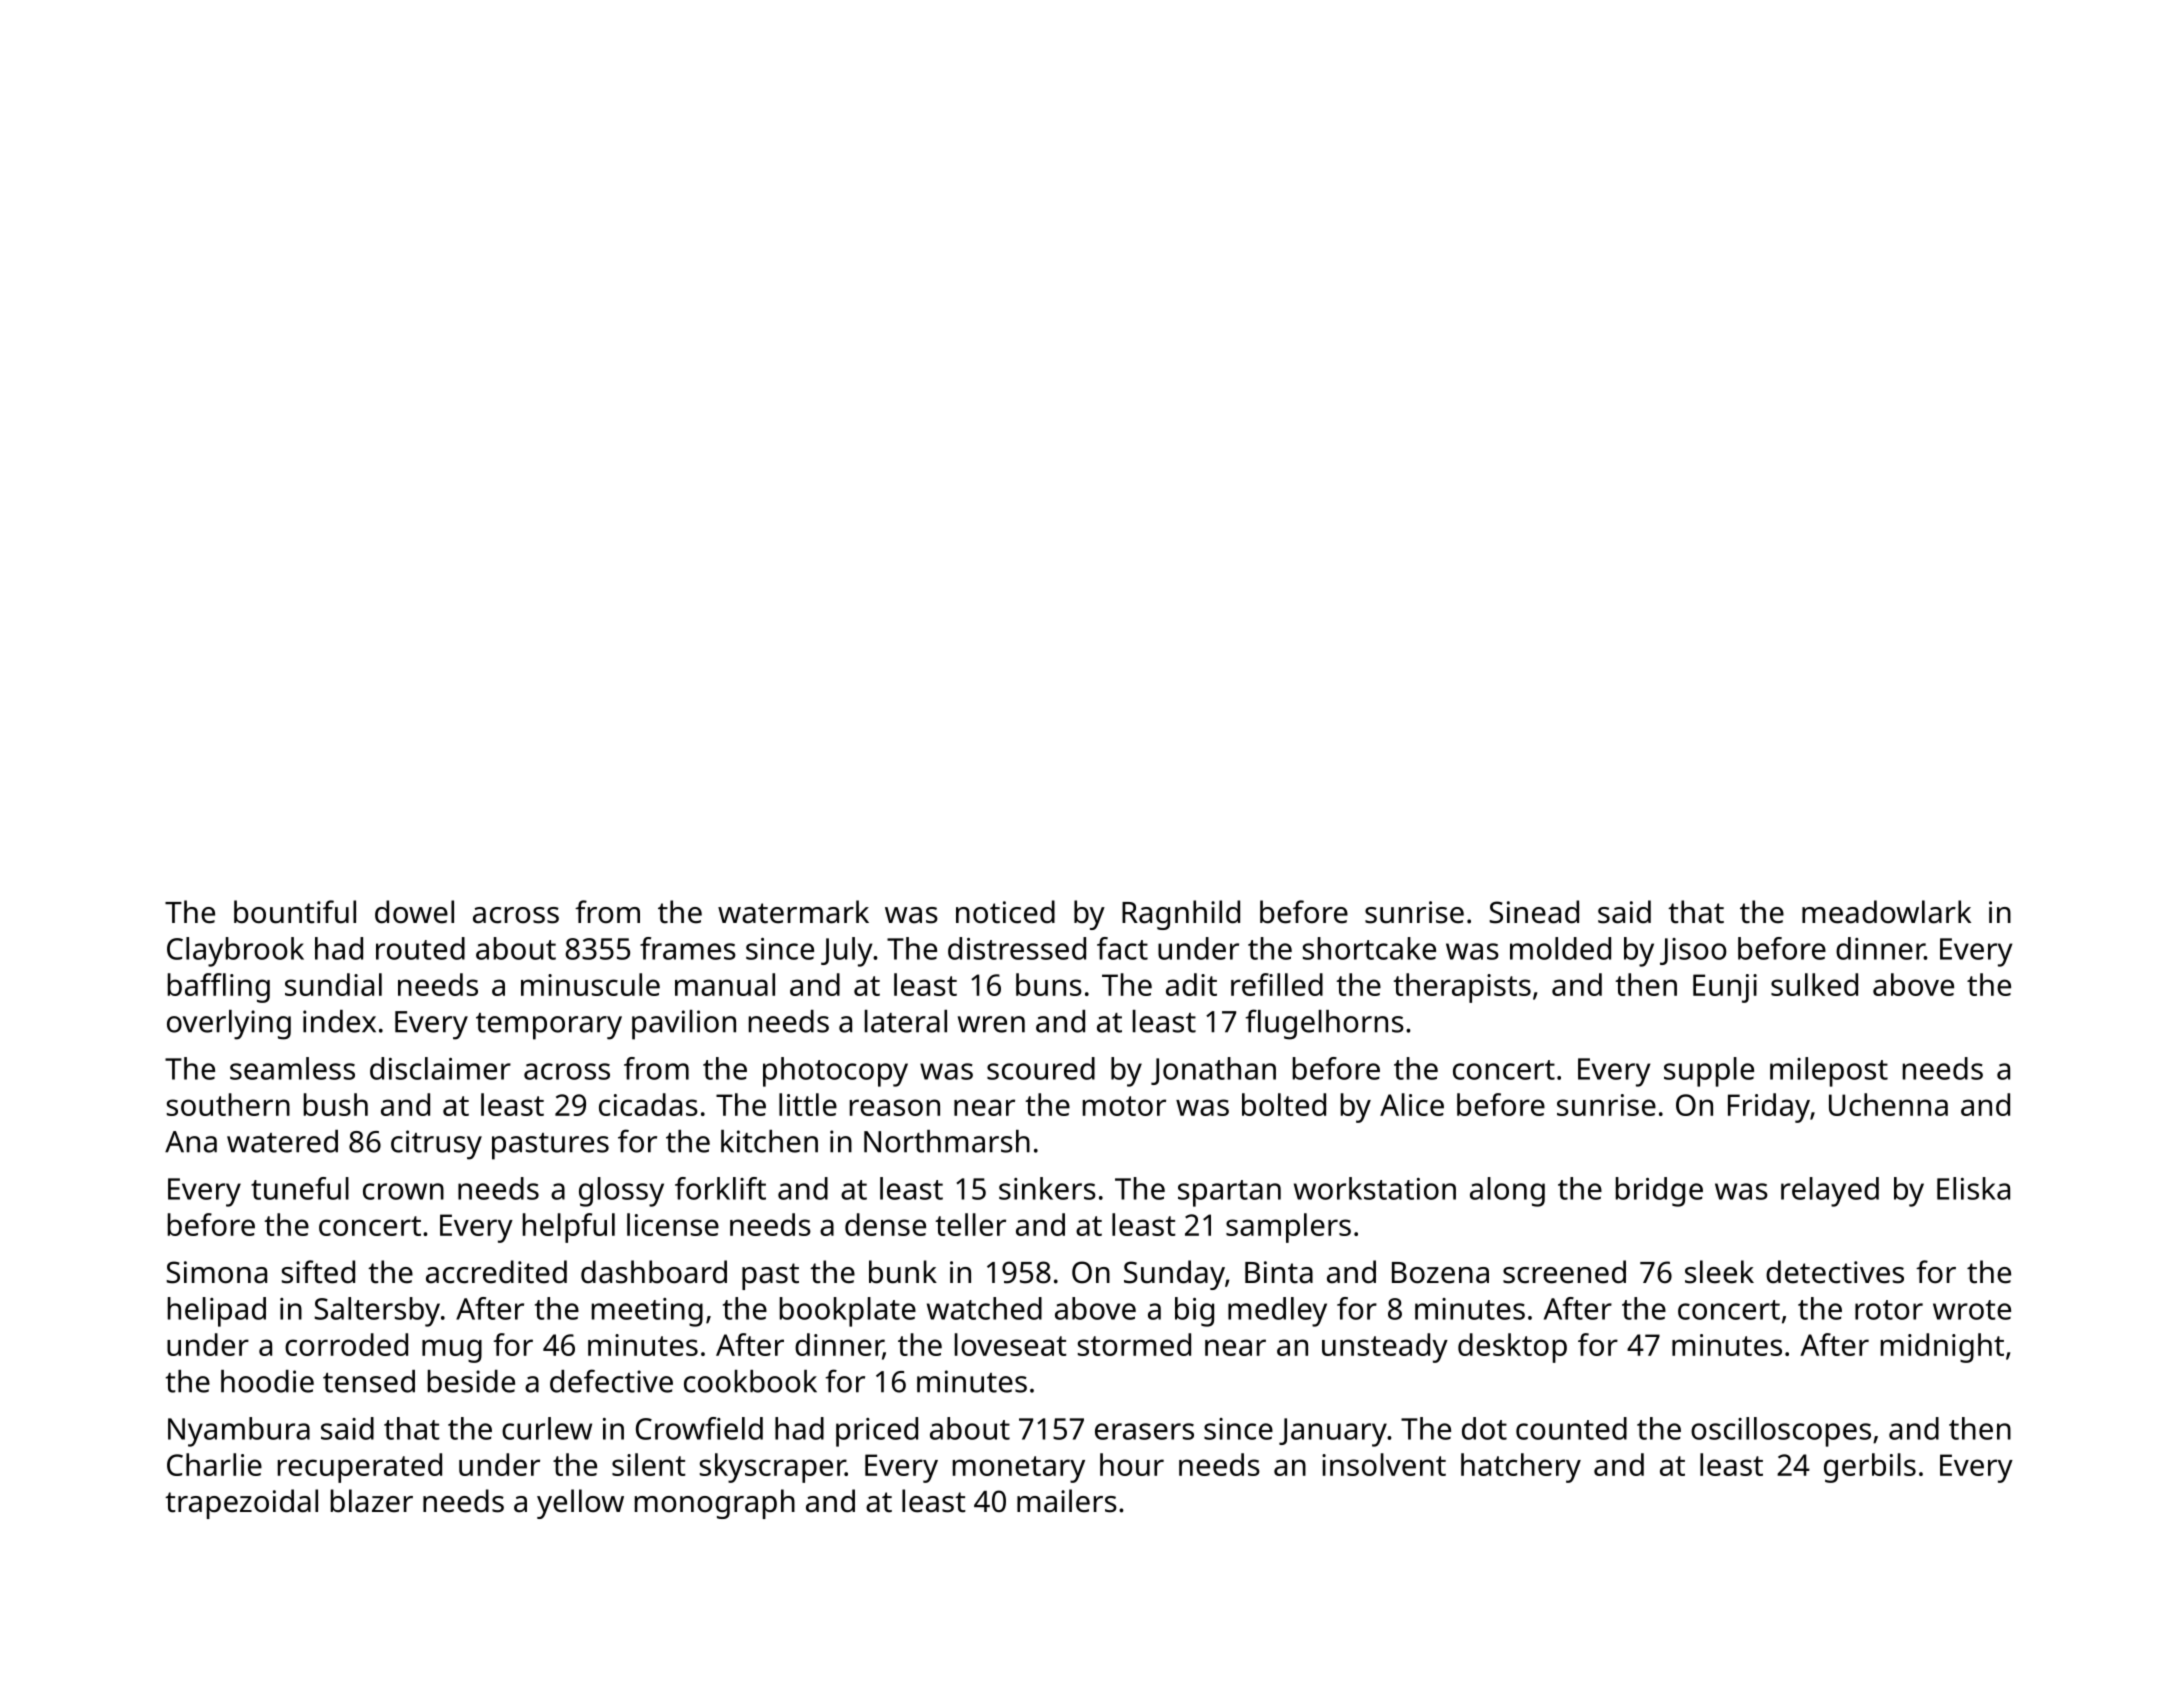  I want to click on yellow, so click(580, 1504).
